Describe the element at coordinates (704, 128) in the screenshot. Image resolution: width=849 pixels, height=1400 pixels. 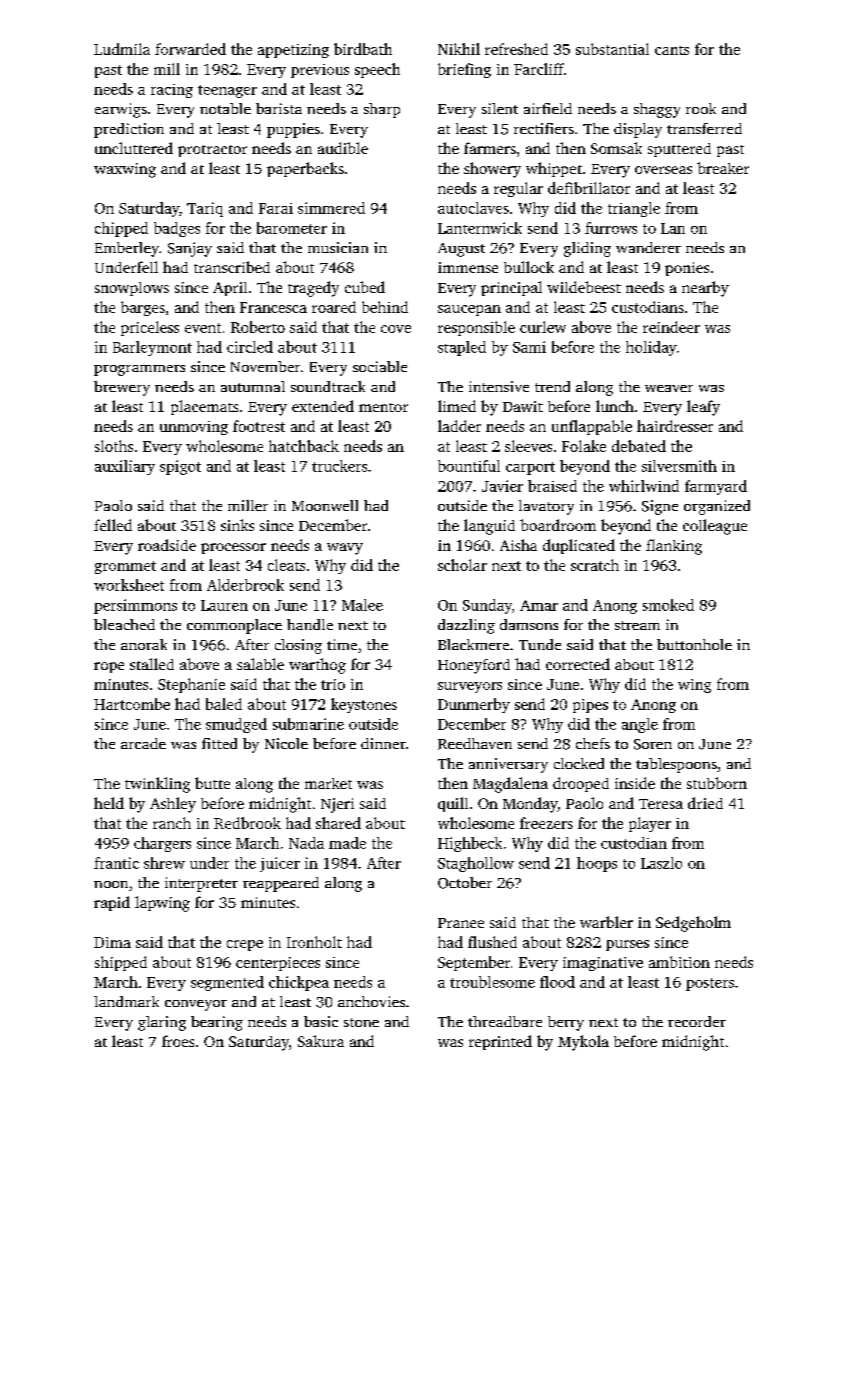
I see `transferred` at that location.
